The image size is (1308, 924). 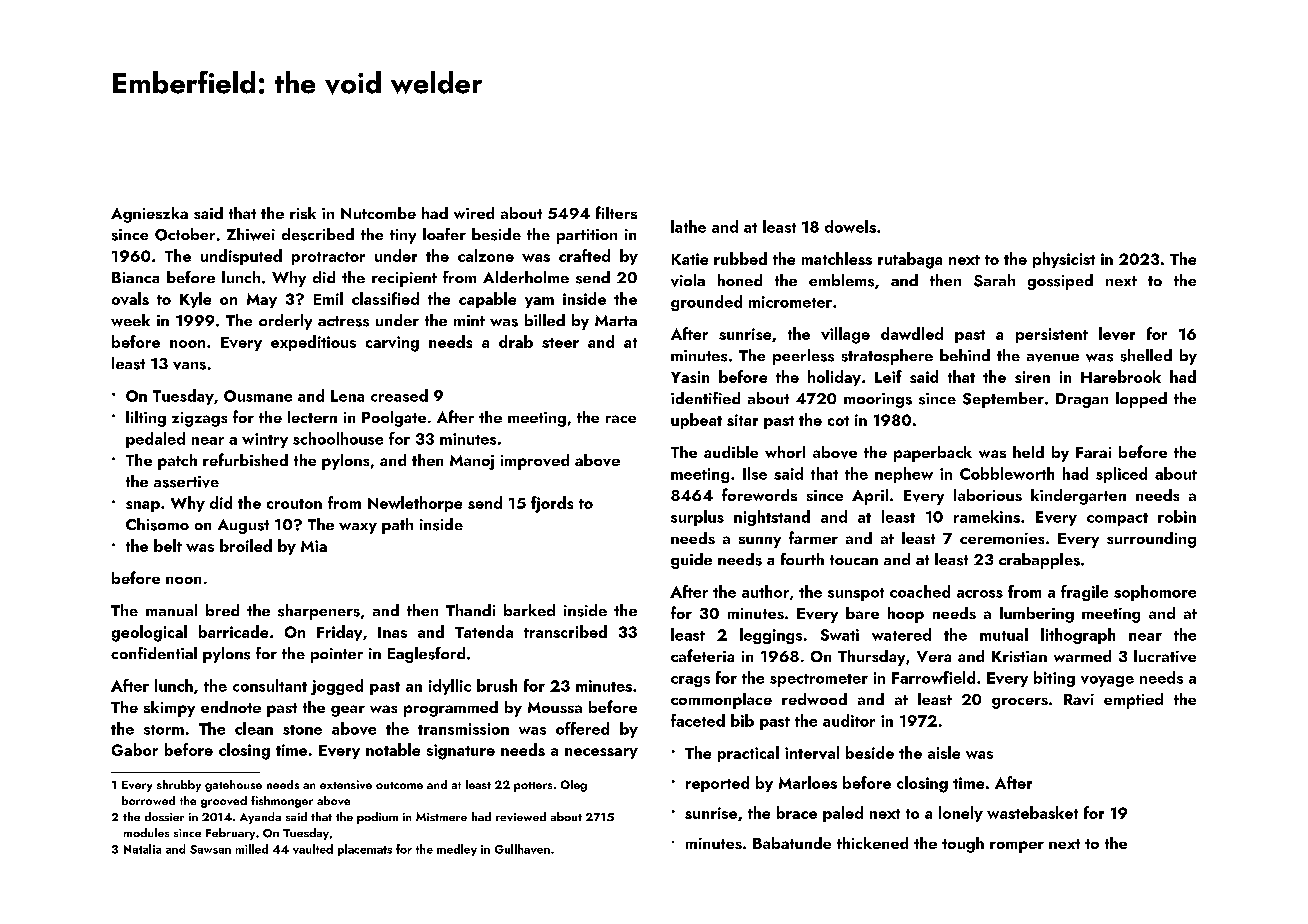 I want to click on hoop, so click(x=906, y=615).
